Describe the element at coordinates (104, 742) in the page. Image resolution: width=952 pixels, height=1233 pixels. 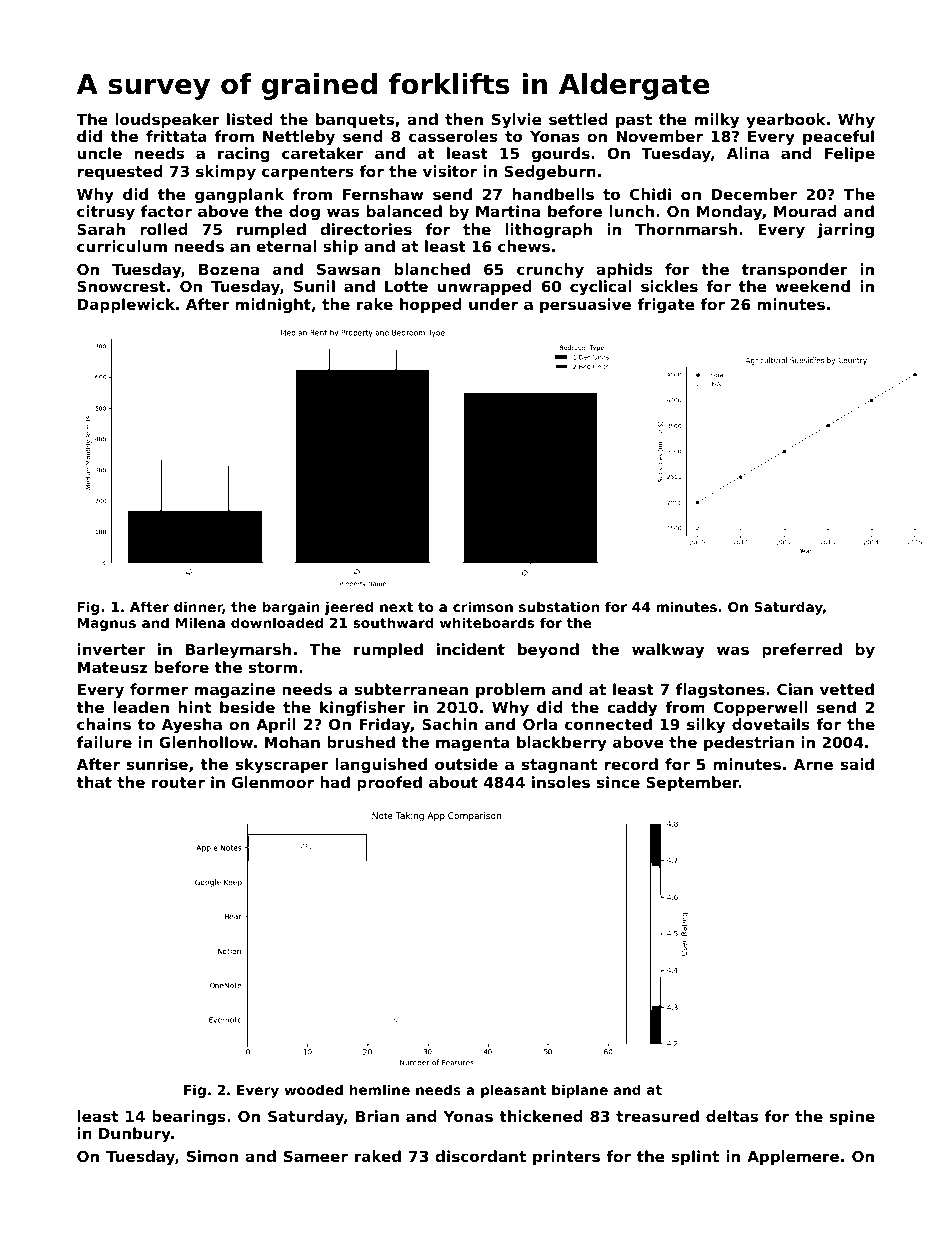
I see `failure` at that location.
